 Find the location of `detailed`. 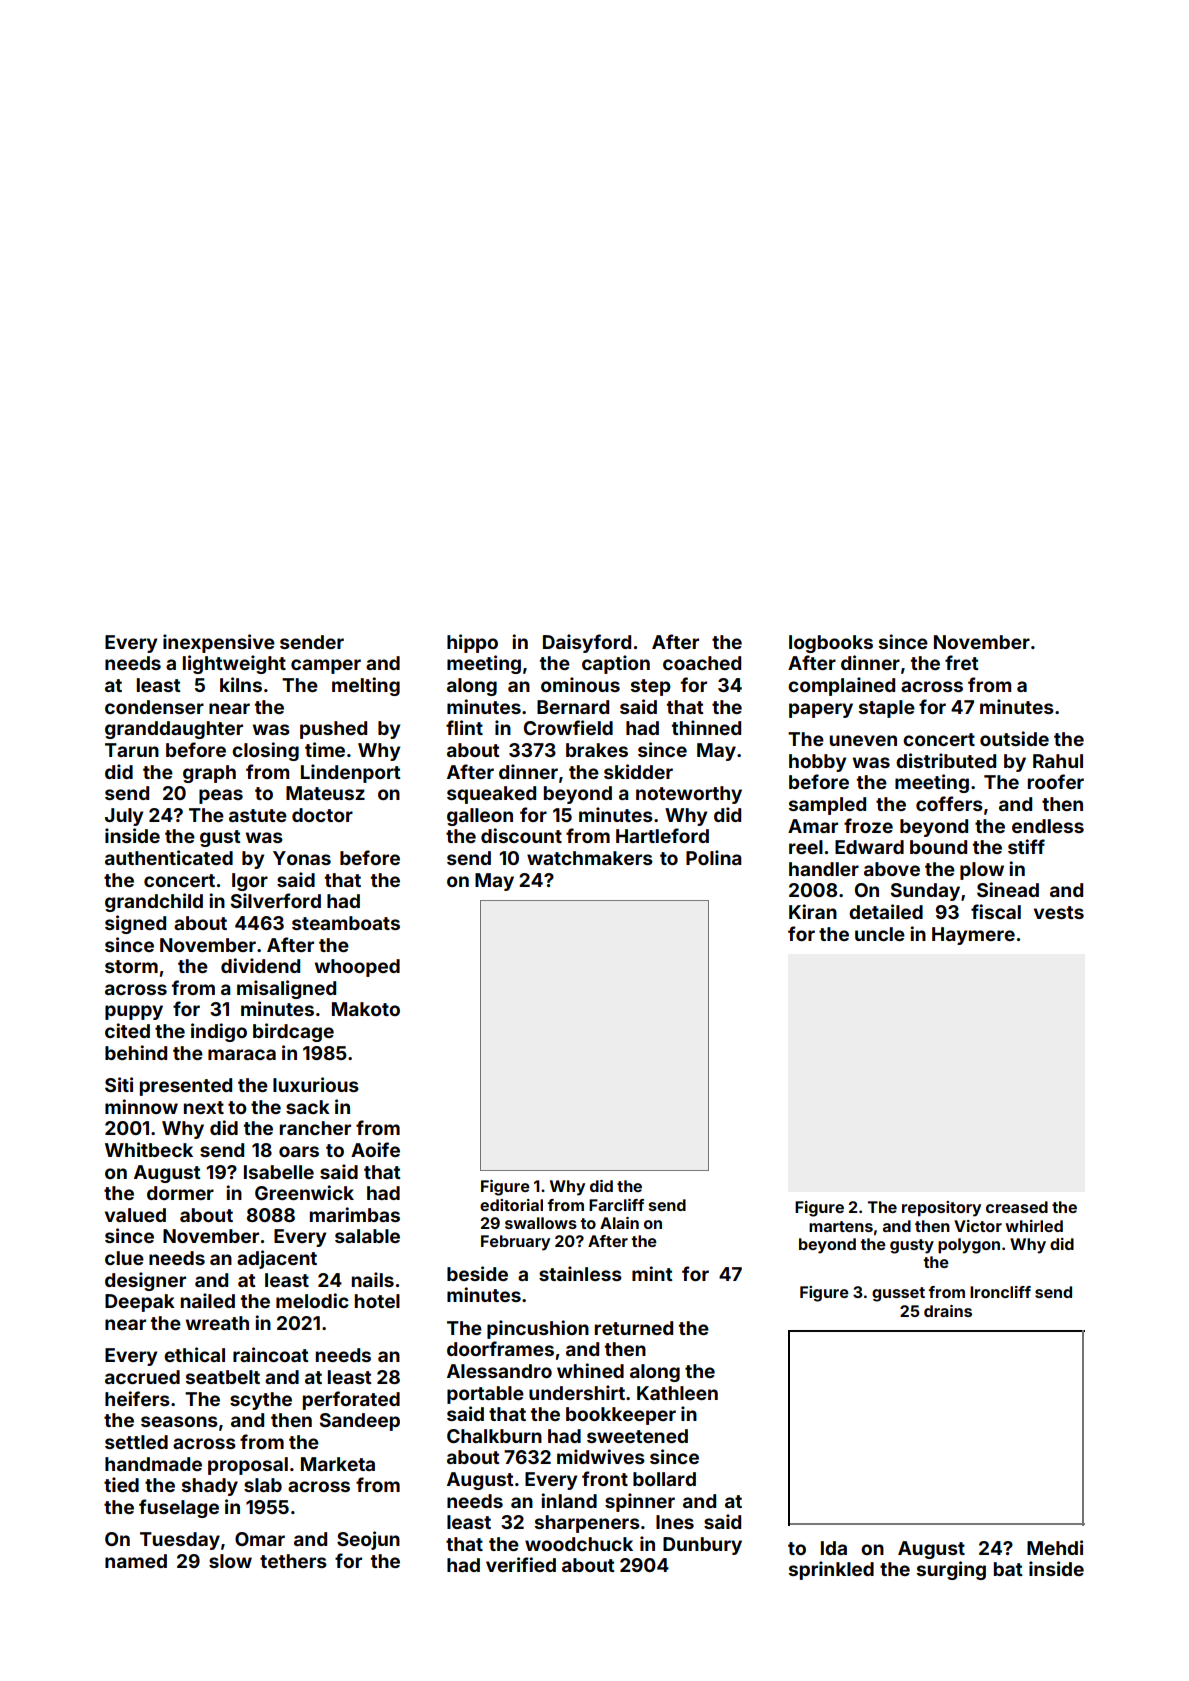

detailed is located at coordinates (886, 911).
